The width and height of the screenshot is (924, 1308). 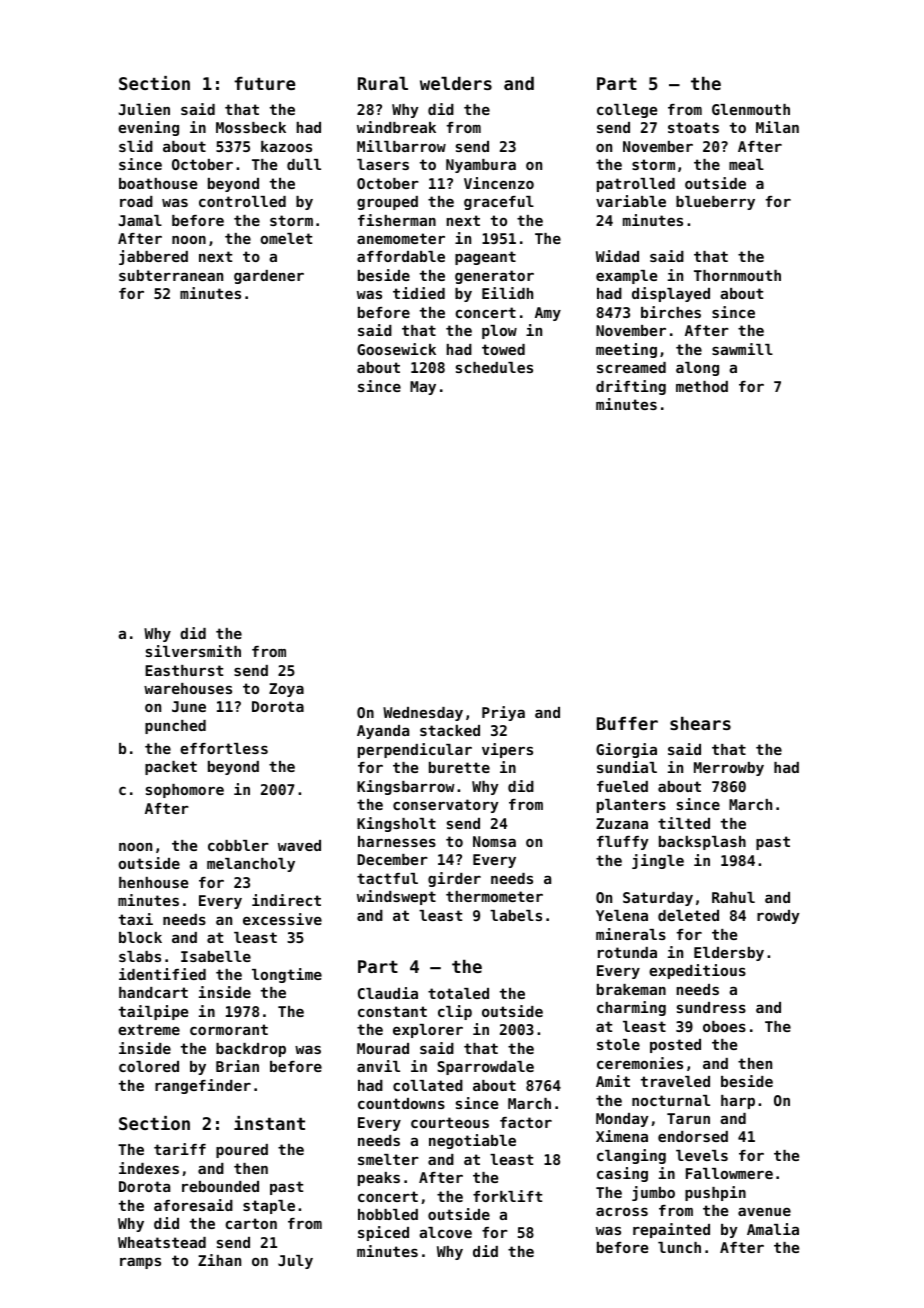 I want to click on May, so click(x=423, y=388).
